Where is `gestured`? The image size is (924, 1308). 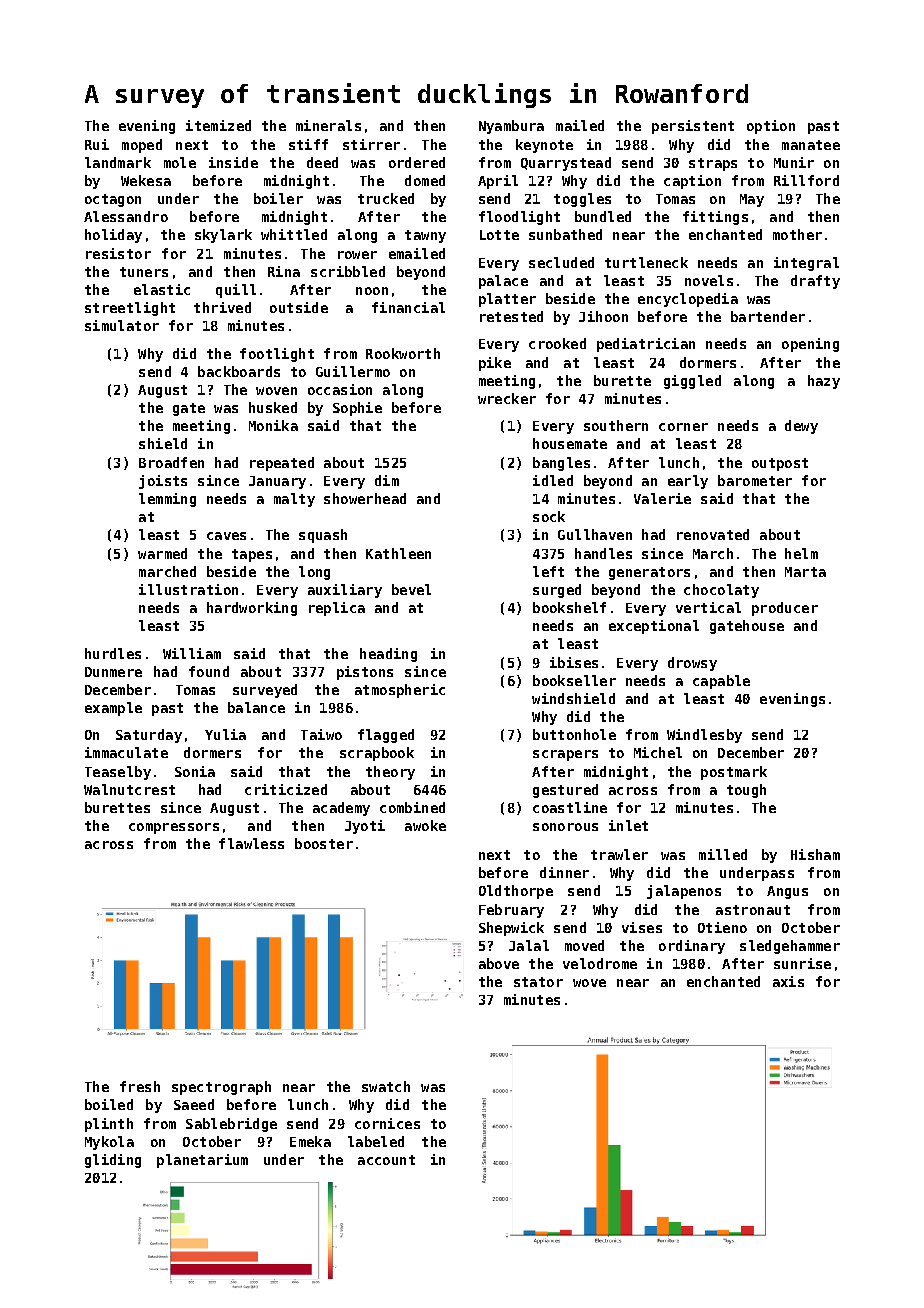 gestured is located at coordinates (565, 791).
